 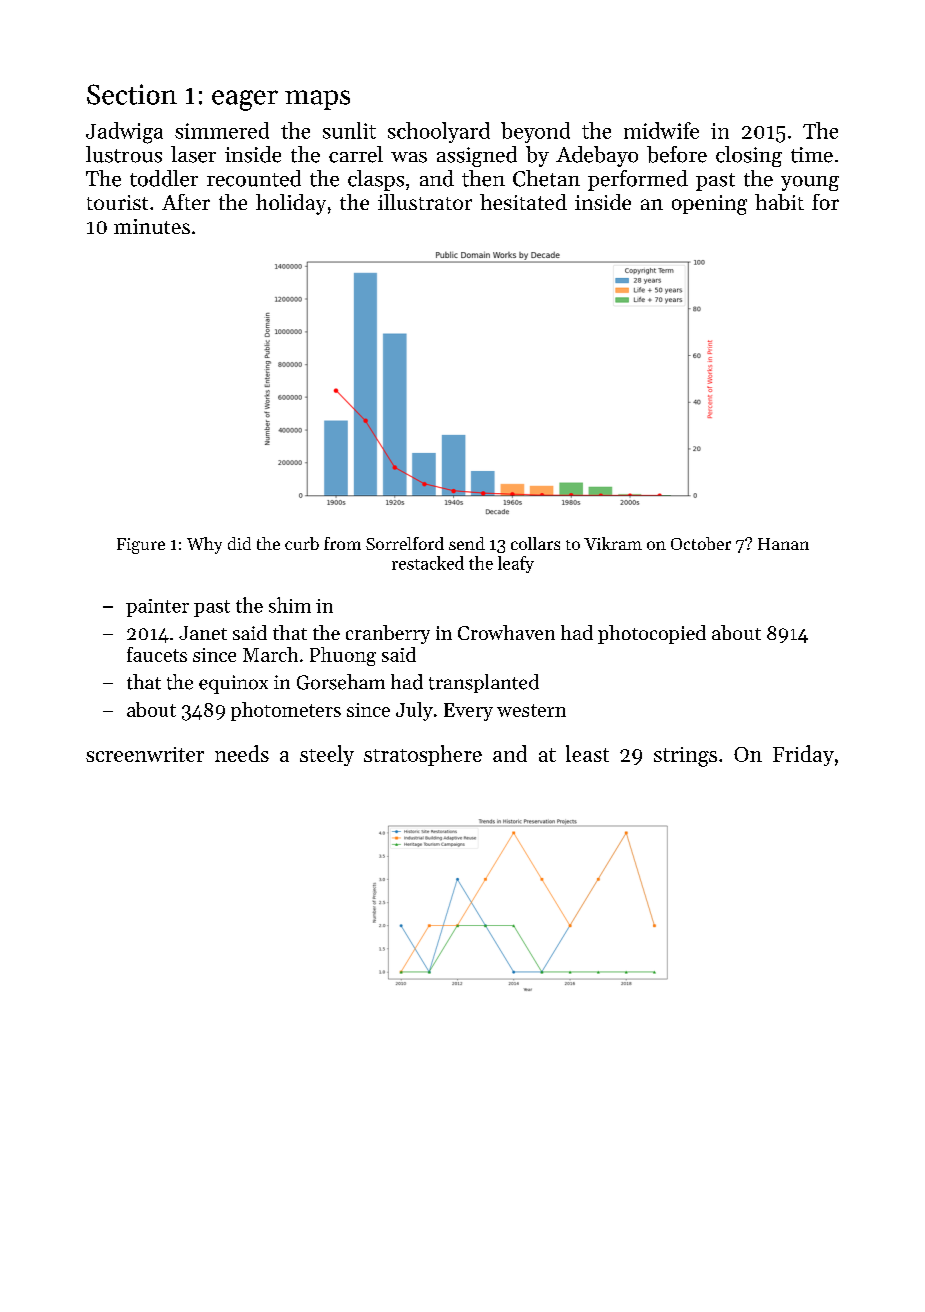 I want to click on Hanan, so click(x=783, y=544).
